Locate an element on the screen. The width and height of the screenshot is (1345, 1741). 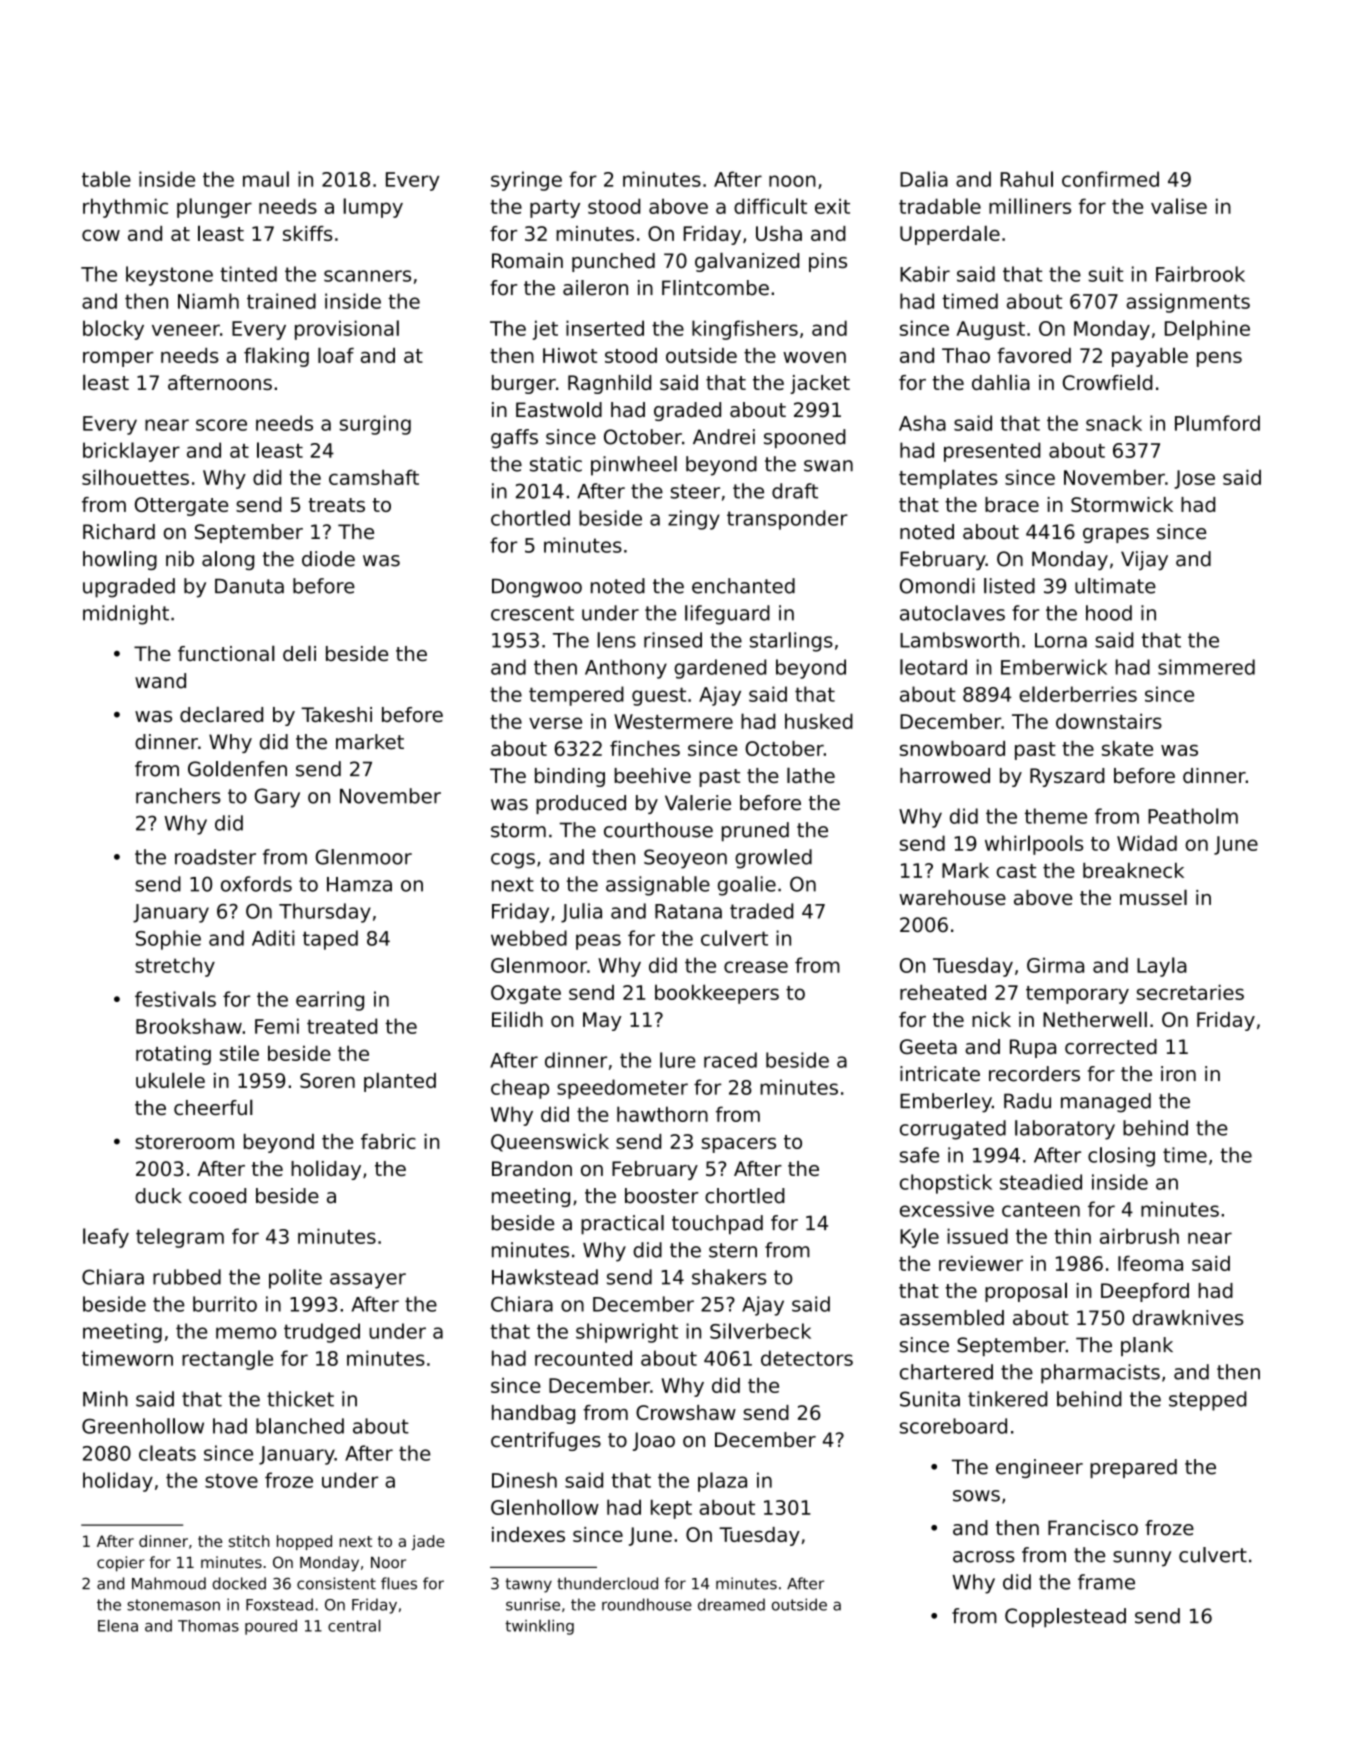
transponder is located at coordinates (787, 520).
